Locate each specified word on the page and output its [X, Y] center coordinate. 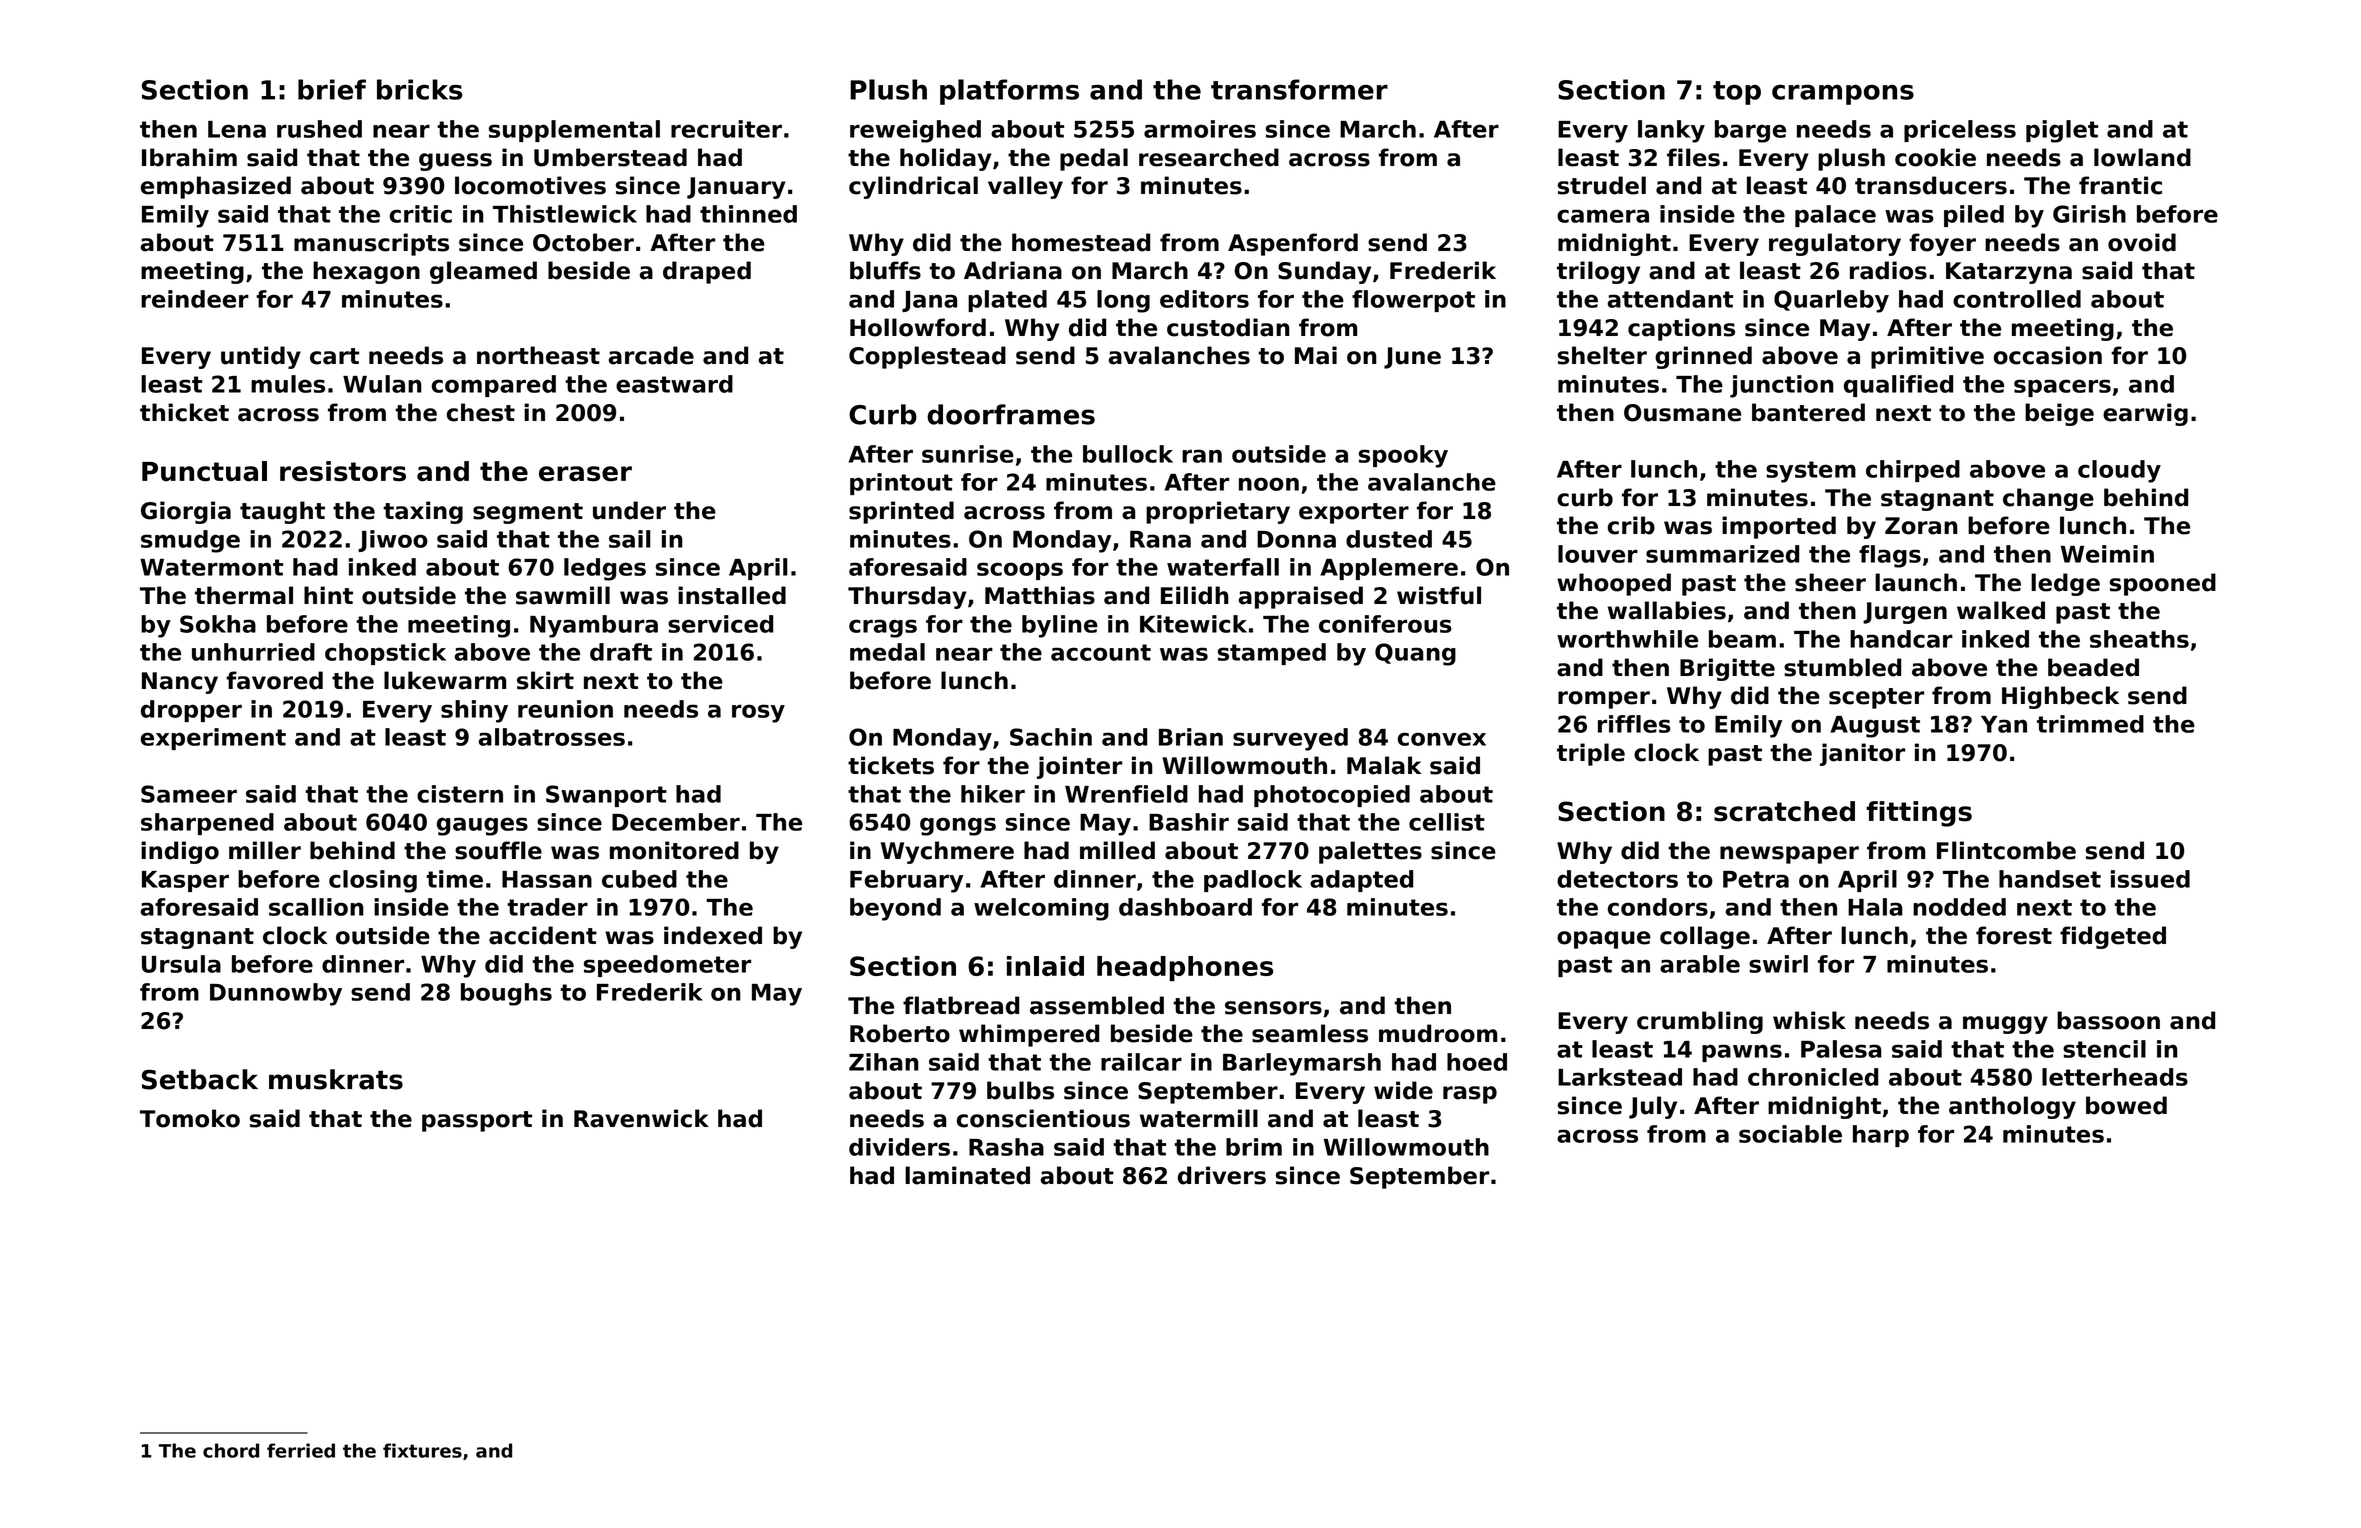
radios [1888, 270]
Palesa [1841, 1049]
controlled [2017, 299]
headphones [1185, 968]
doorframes [1011, 414]
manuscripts [371, 244]
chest [481, 412]
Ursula [181, 964]
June [1412, 358]
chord [231, 1450]
